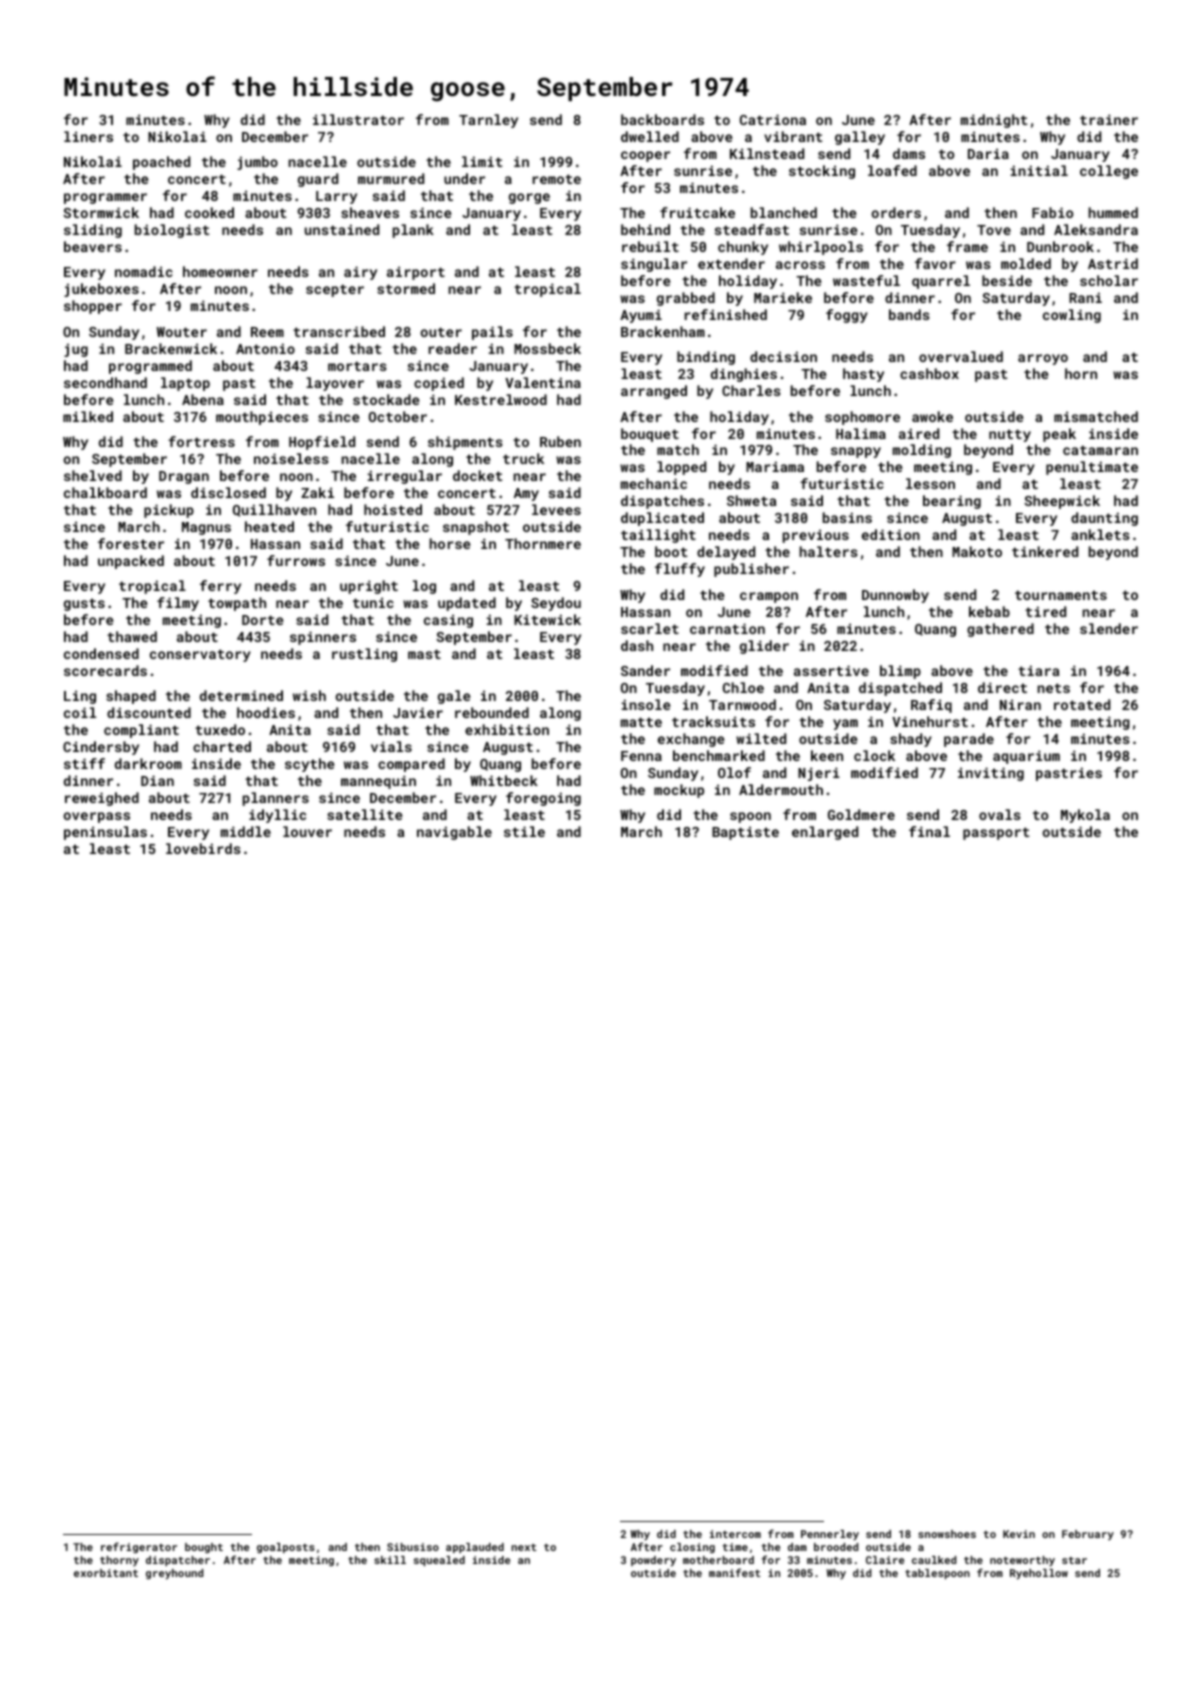 The height and width of the page is (1700, 1202). Describe the element at coordinates (745, 833) in the page. I see `Baptiste` at that location.
